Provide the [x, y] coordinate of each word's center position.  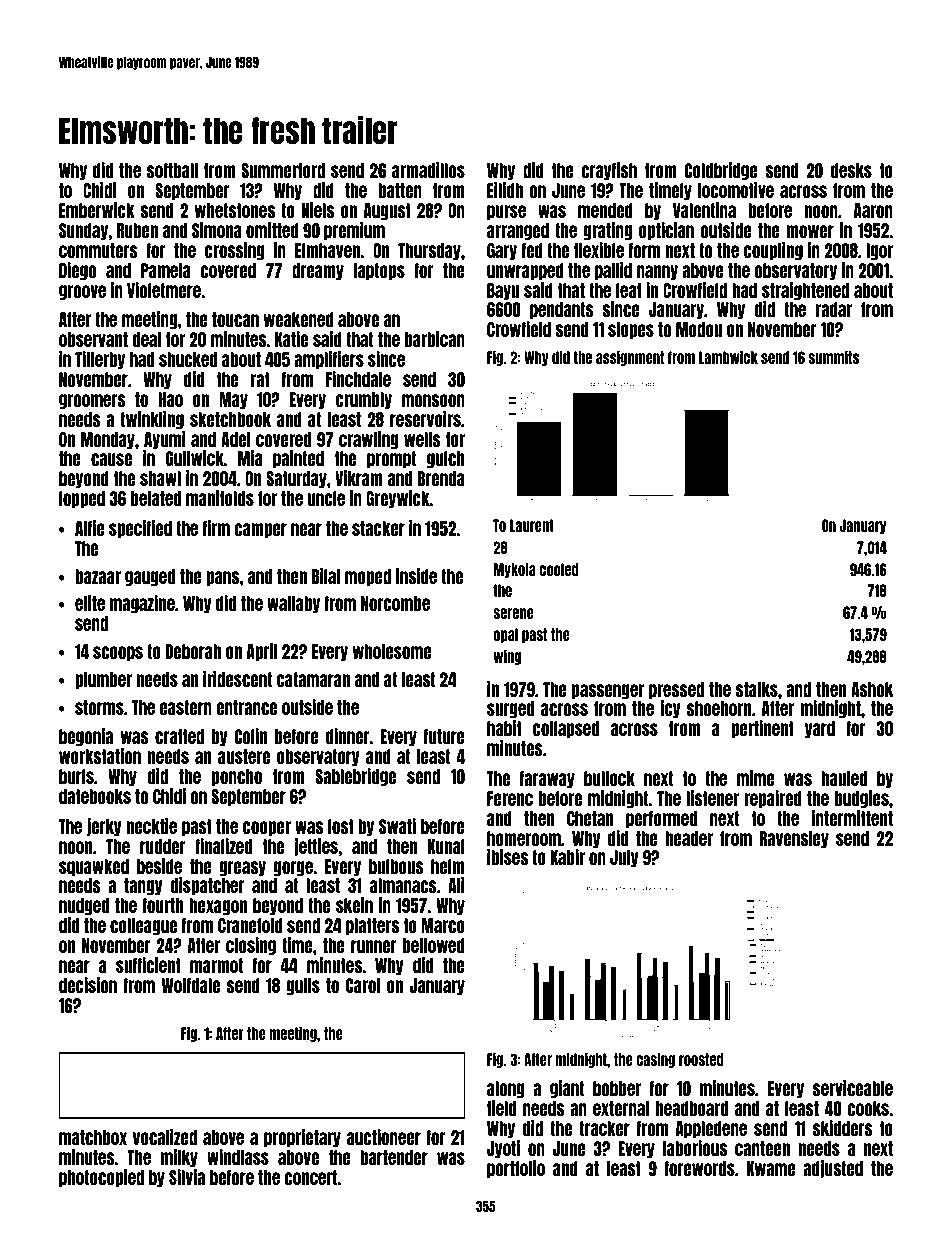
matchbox [93, 1137]
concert [310, 1177]
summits [833, 357]
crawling [369, 440]
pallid [613, 271]
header [689, 838]
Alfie [90, 528]
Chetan [590, 818]
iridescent [237, 679]
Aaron [873, 210]
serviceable [853, 1088]
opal [505, 635]
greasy [242, 868]
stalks [757, 689]
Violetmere [164, 290]
